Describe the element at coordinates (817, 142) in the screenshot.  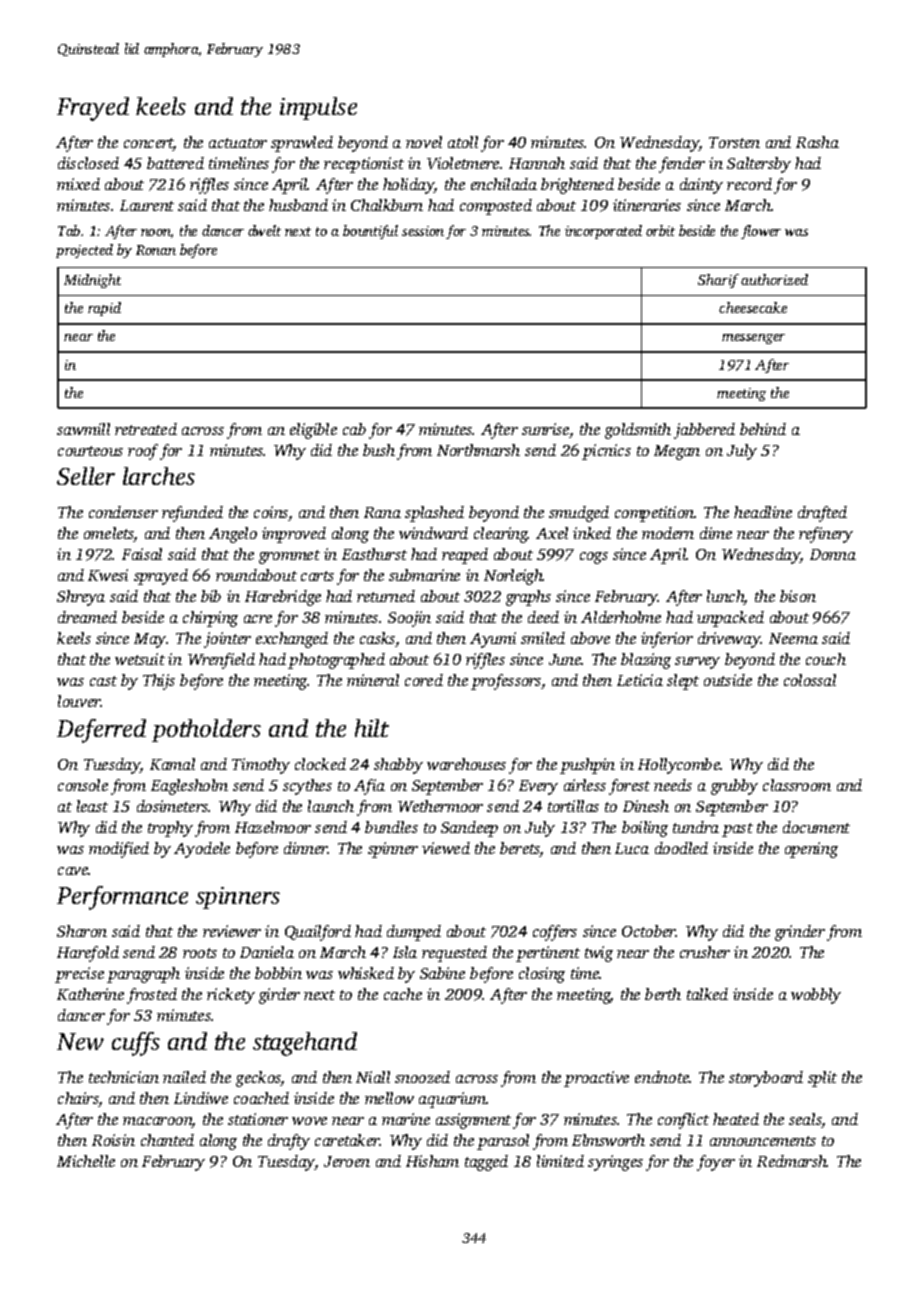
I see `Rasha` at that location.
